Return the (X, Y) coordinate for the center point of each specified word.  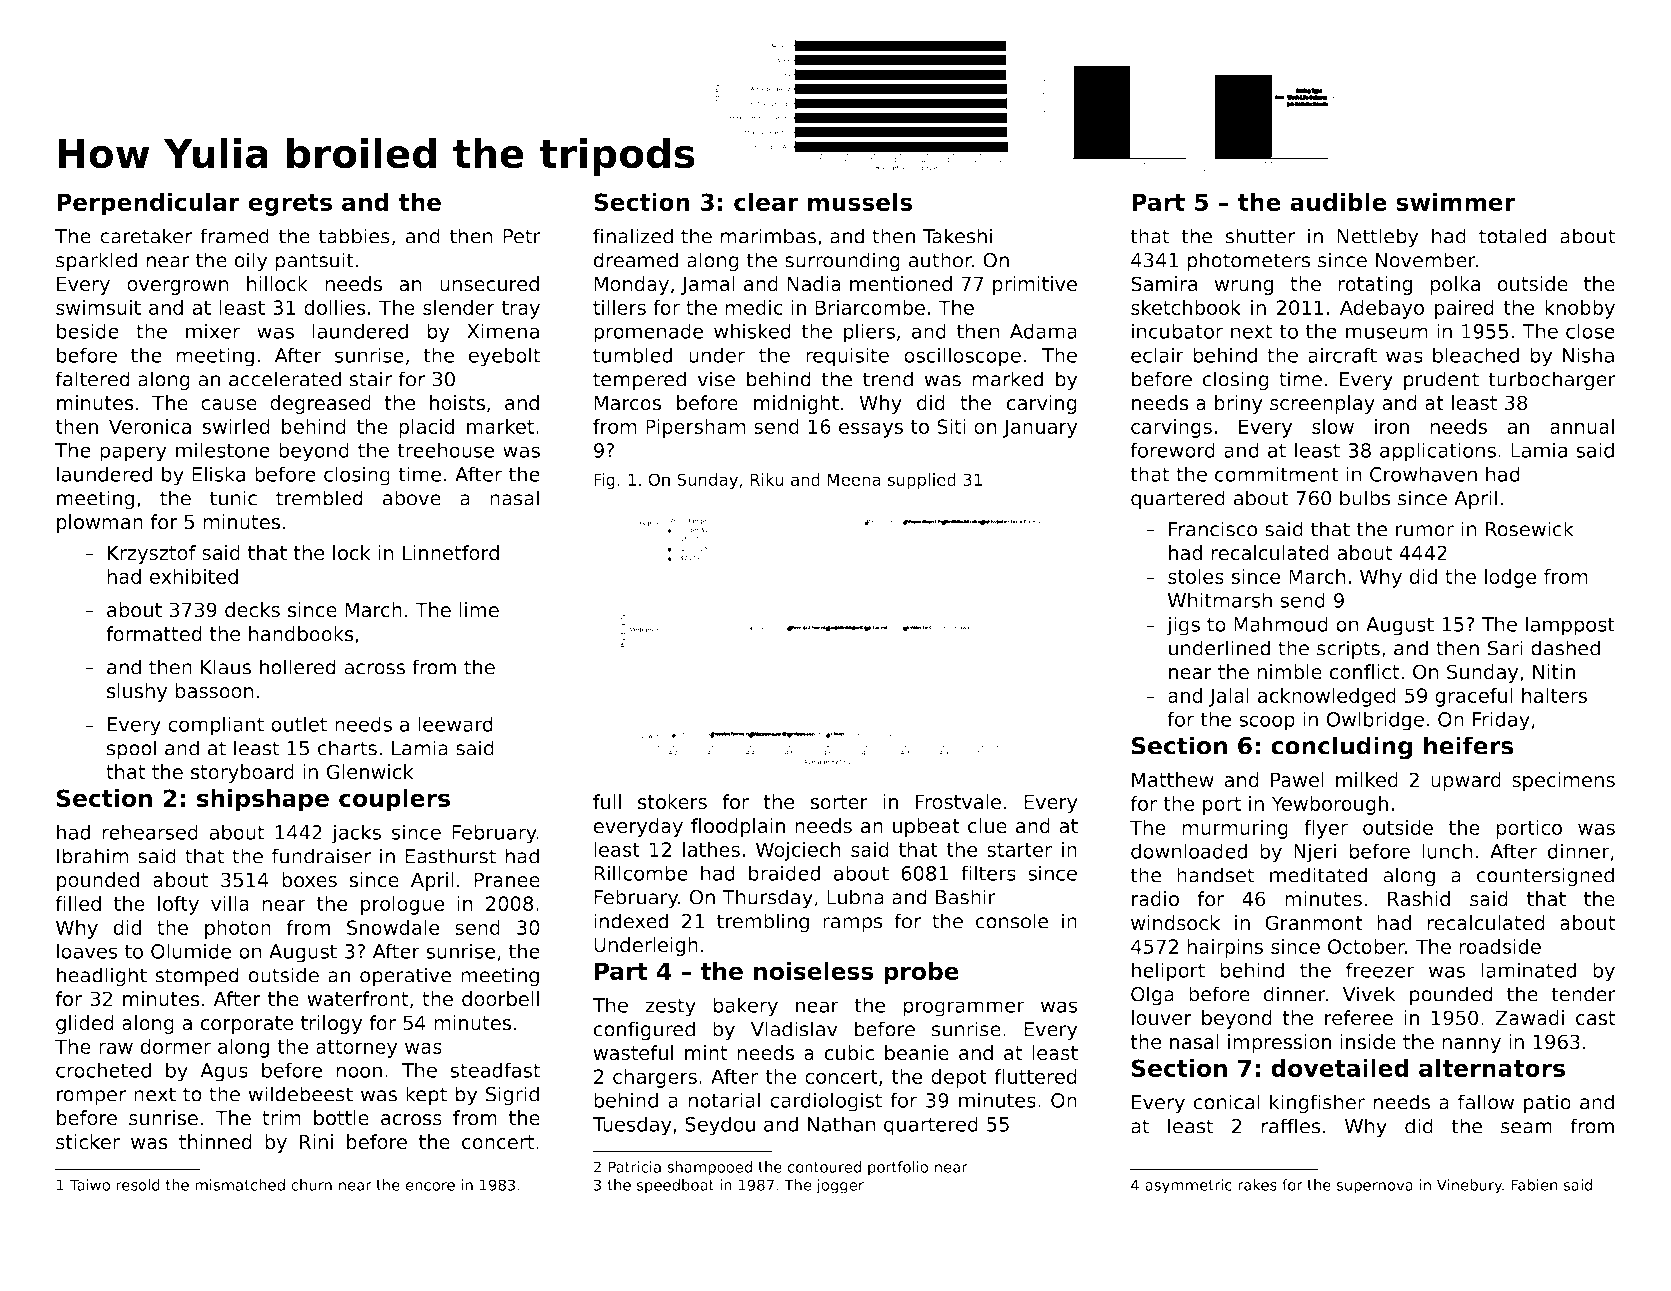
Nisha (1588, 355)
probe (921, 973)
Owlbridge (1375, 721)
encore (430, 1186)
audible (1338, 202)
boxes (309, 880)
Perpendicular (148, 204)
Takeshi (957, 236)
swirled (236, 426)
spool (131, 750)
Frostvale (958, 802)
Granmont (1314, 923)
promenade (649, 333)
